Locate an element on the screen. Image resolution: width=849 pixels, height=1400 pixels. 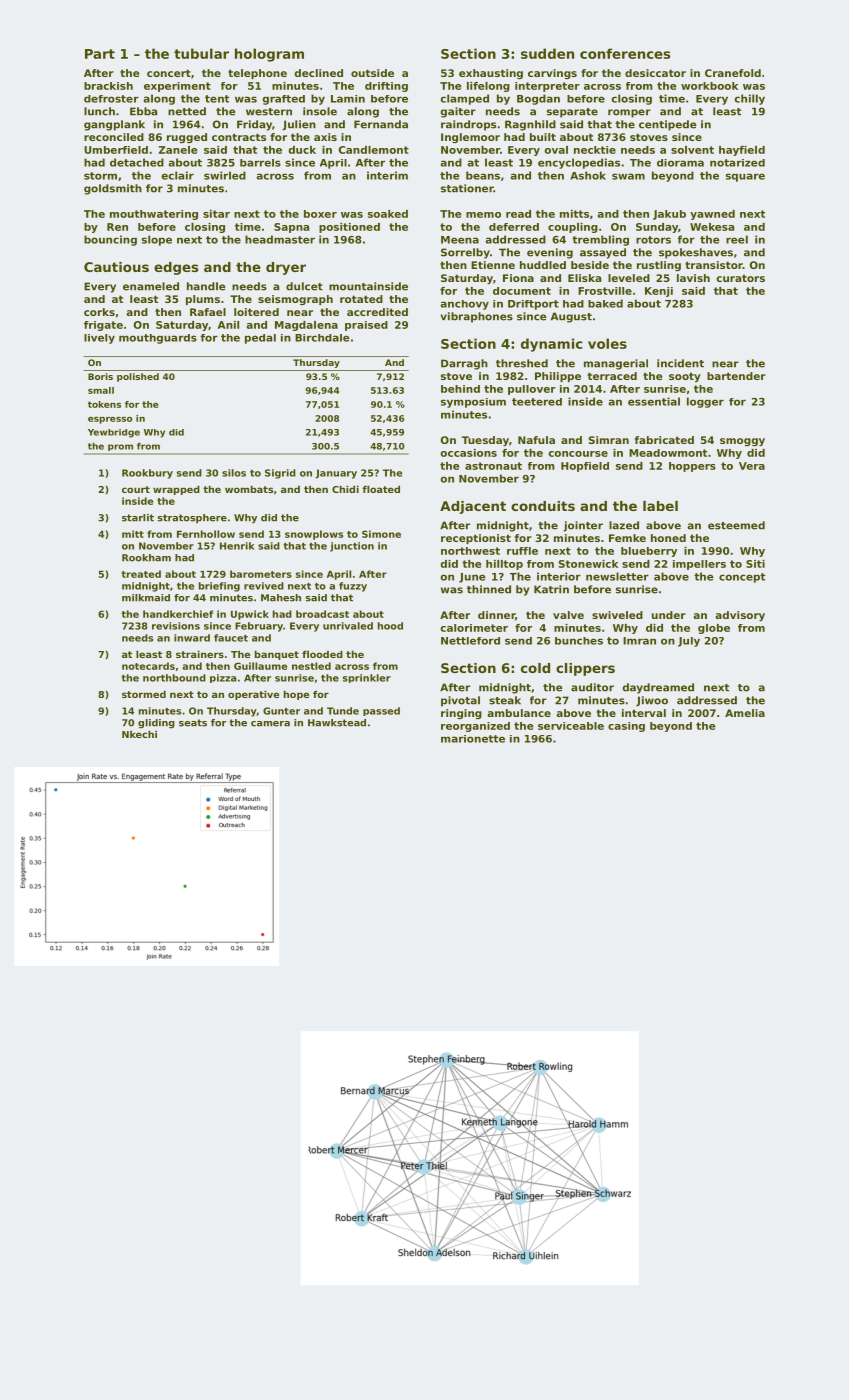
Lamin is located at coordinates (348, 99).
